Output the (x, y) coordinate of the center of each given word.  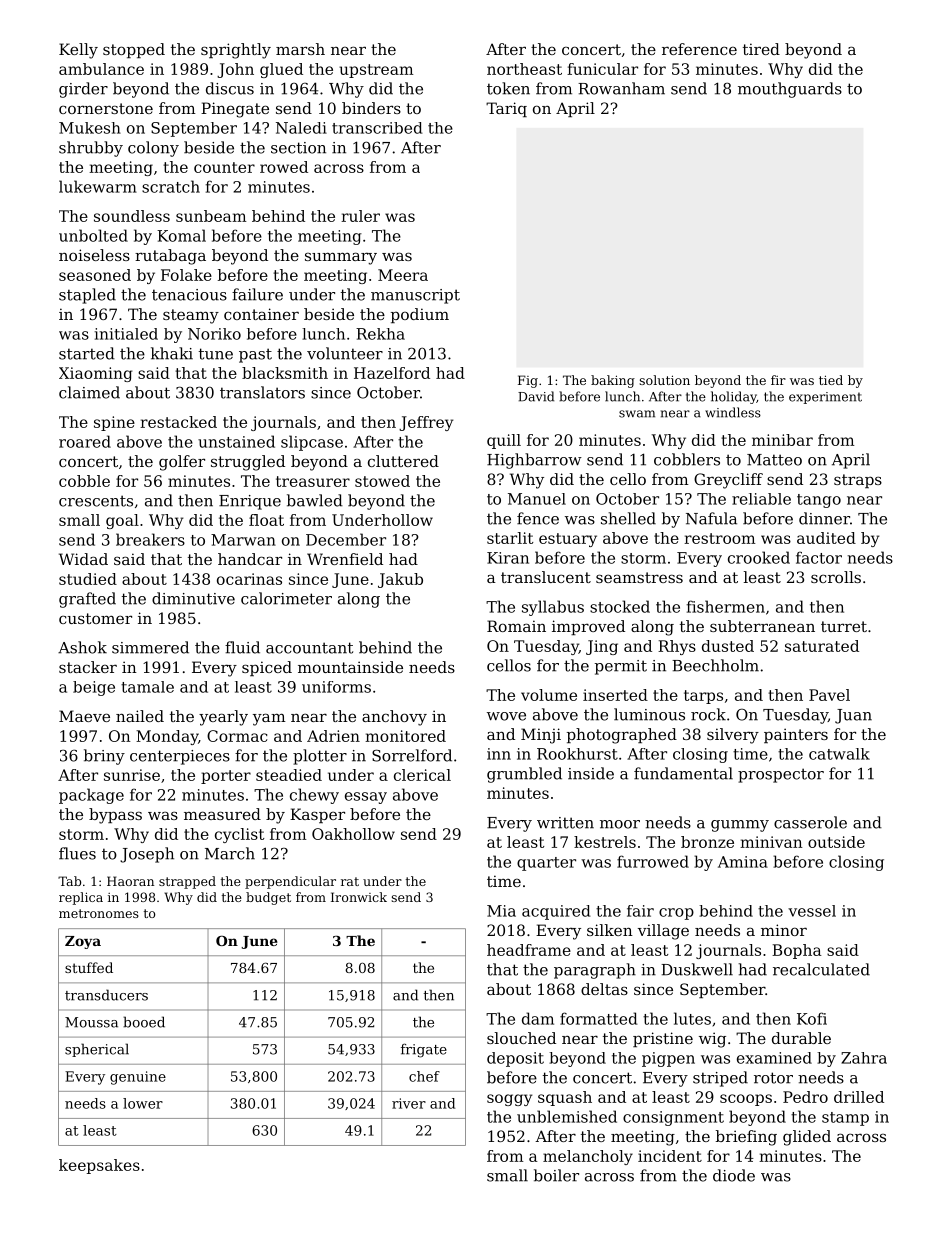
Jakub (400, 580)
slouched (521, 1038)
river (409, 1103)
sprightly (236, 51)
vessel (812, 911)
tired (761, 49)
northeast (524, 69)
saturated (822, 646)
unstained (236, 441)
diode (734, 1175)
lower (143, 1103)
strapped (187, 882)
